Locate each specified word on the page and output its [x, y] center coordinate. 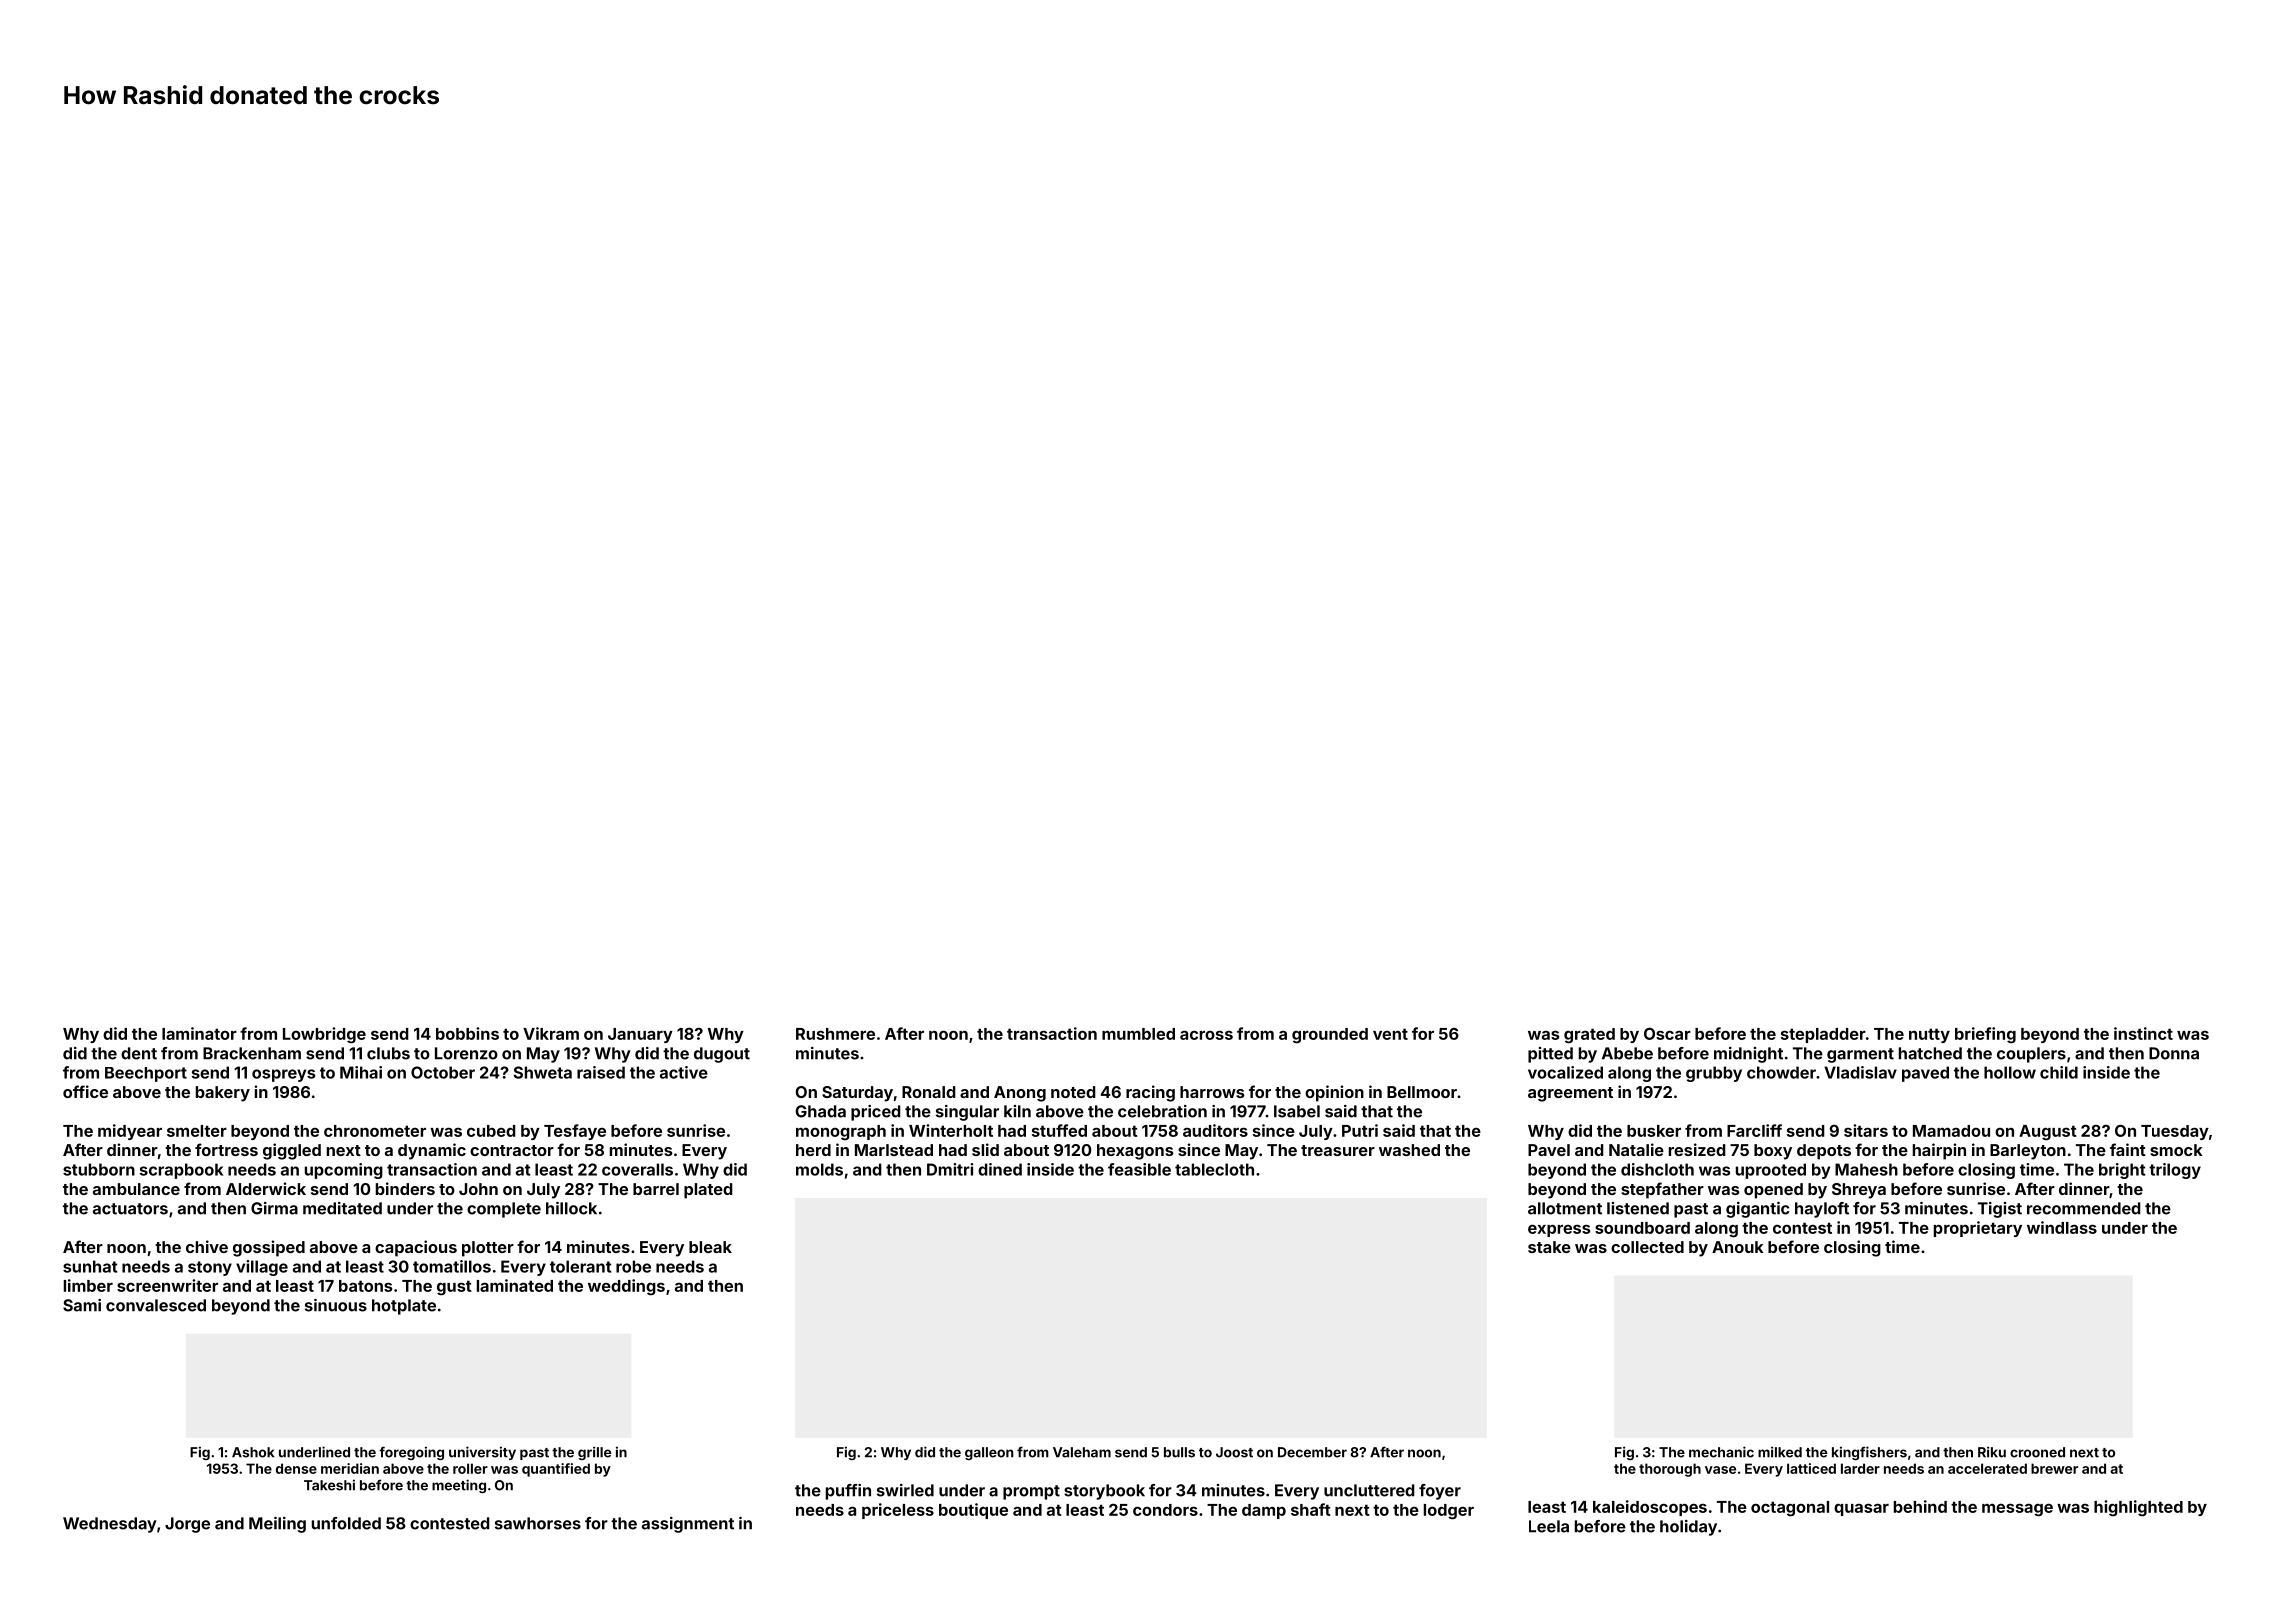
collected [1647, 1247]
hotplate [404, 1307]
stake [1549, 1247]
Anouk [1738, 1247]
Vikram [551, 1033]
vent [1390, 1034]
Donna [2174, 1053]
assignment [688, 1525]
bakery [223, 1094]
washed [1409, 1150]
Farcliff [1754, 1130]
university [482, 1453]
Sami [82, 1305]
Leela [1549, 1526]
